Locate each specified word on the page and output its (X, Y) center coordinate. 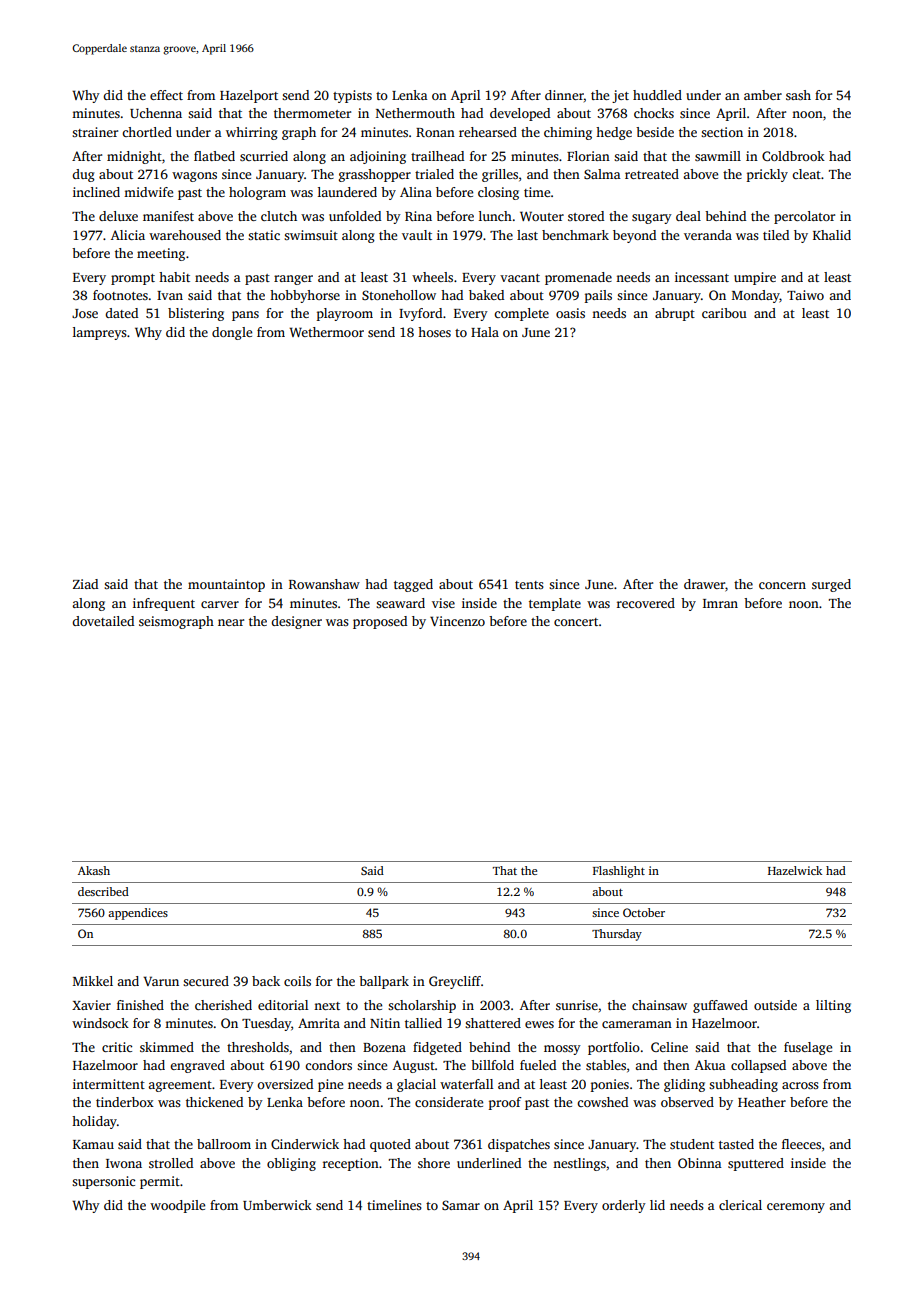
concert (576, 622)
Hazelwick (795, 870)
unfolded (355, 216)
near (231, 622)
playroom (345, 314)
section (722, 132)
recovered (646, 603)
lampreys (100, 333)
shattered (493, 1023)
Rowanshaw (324, 584)
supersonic (103, 1182)
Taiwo (805, 295)
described (103, 891)
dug (83, 175)
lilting (833, 1006)
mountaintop (226, 585)
